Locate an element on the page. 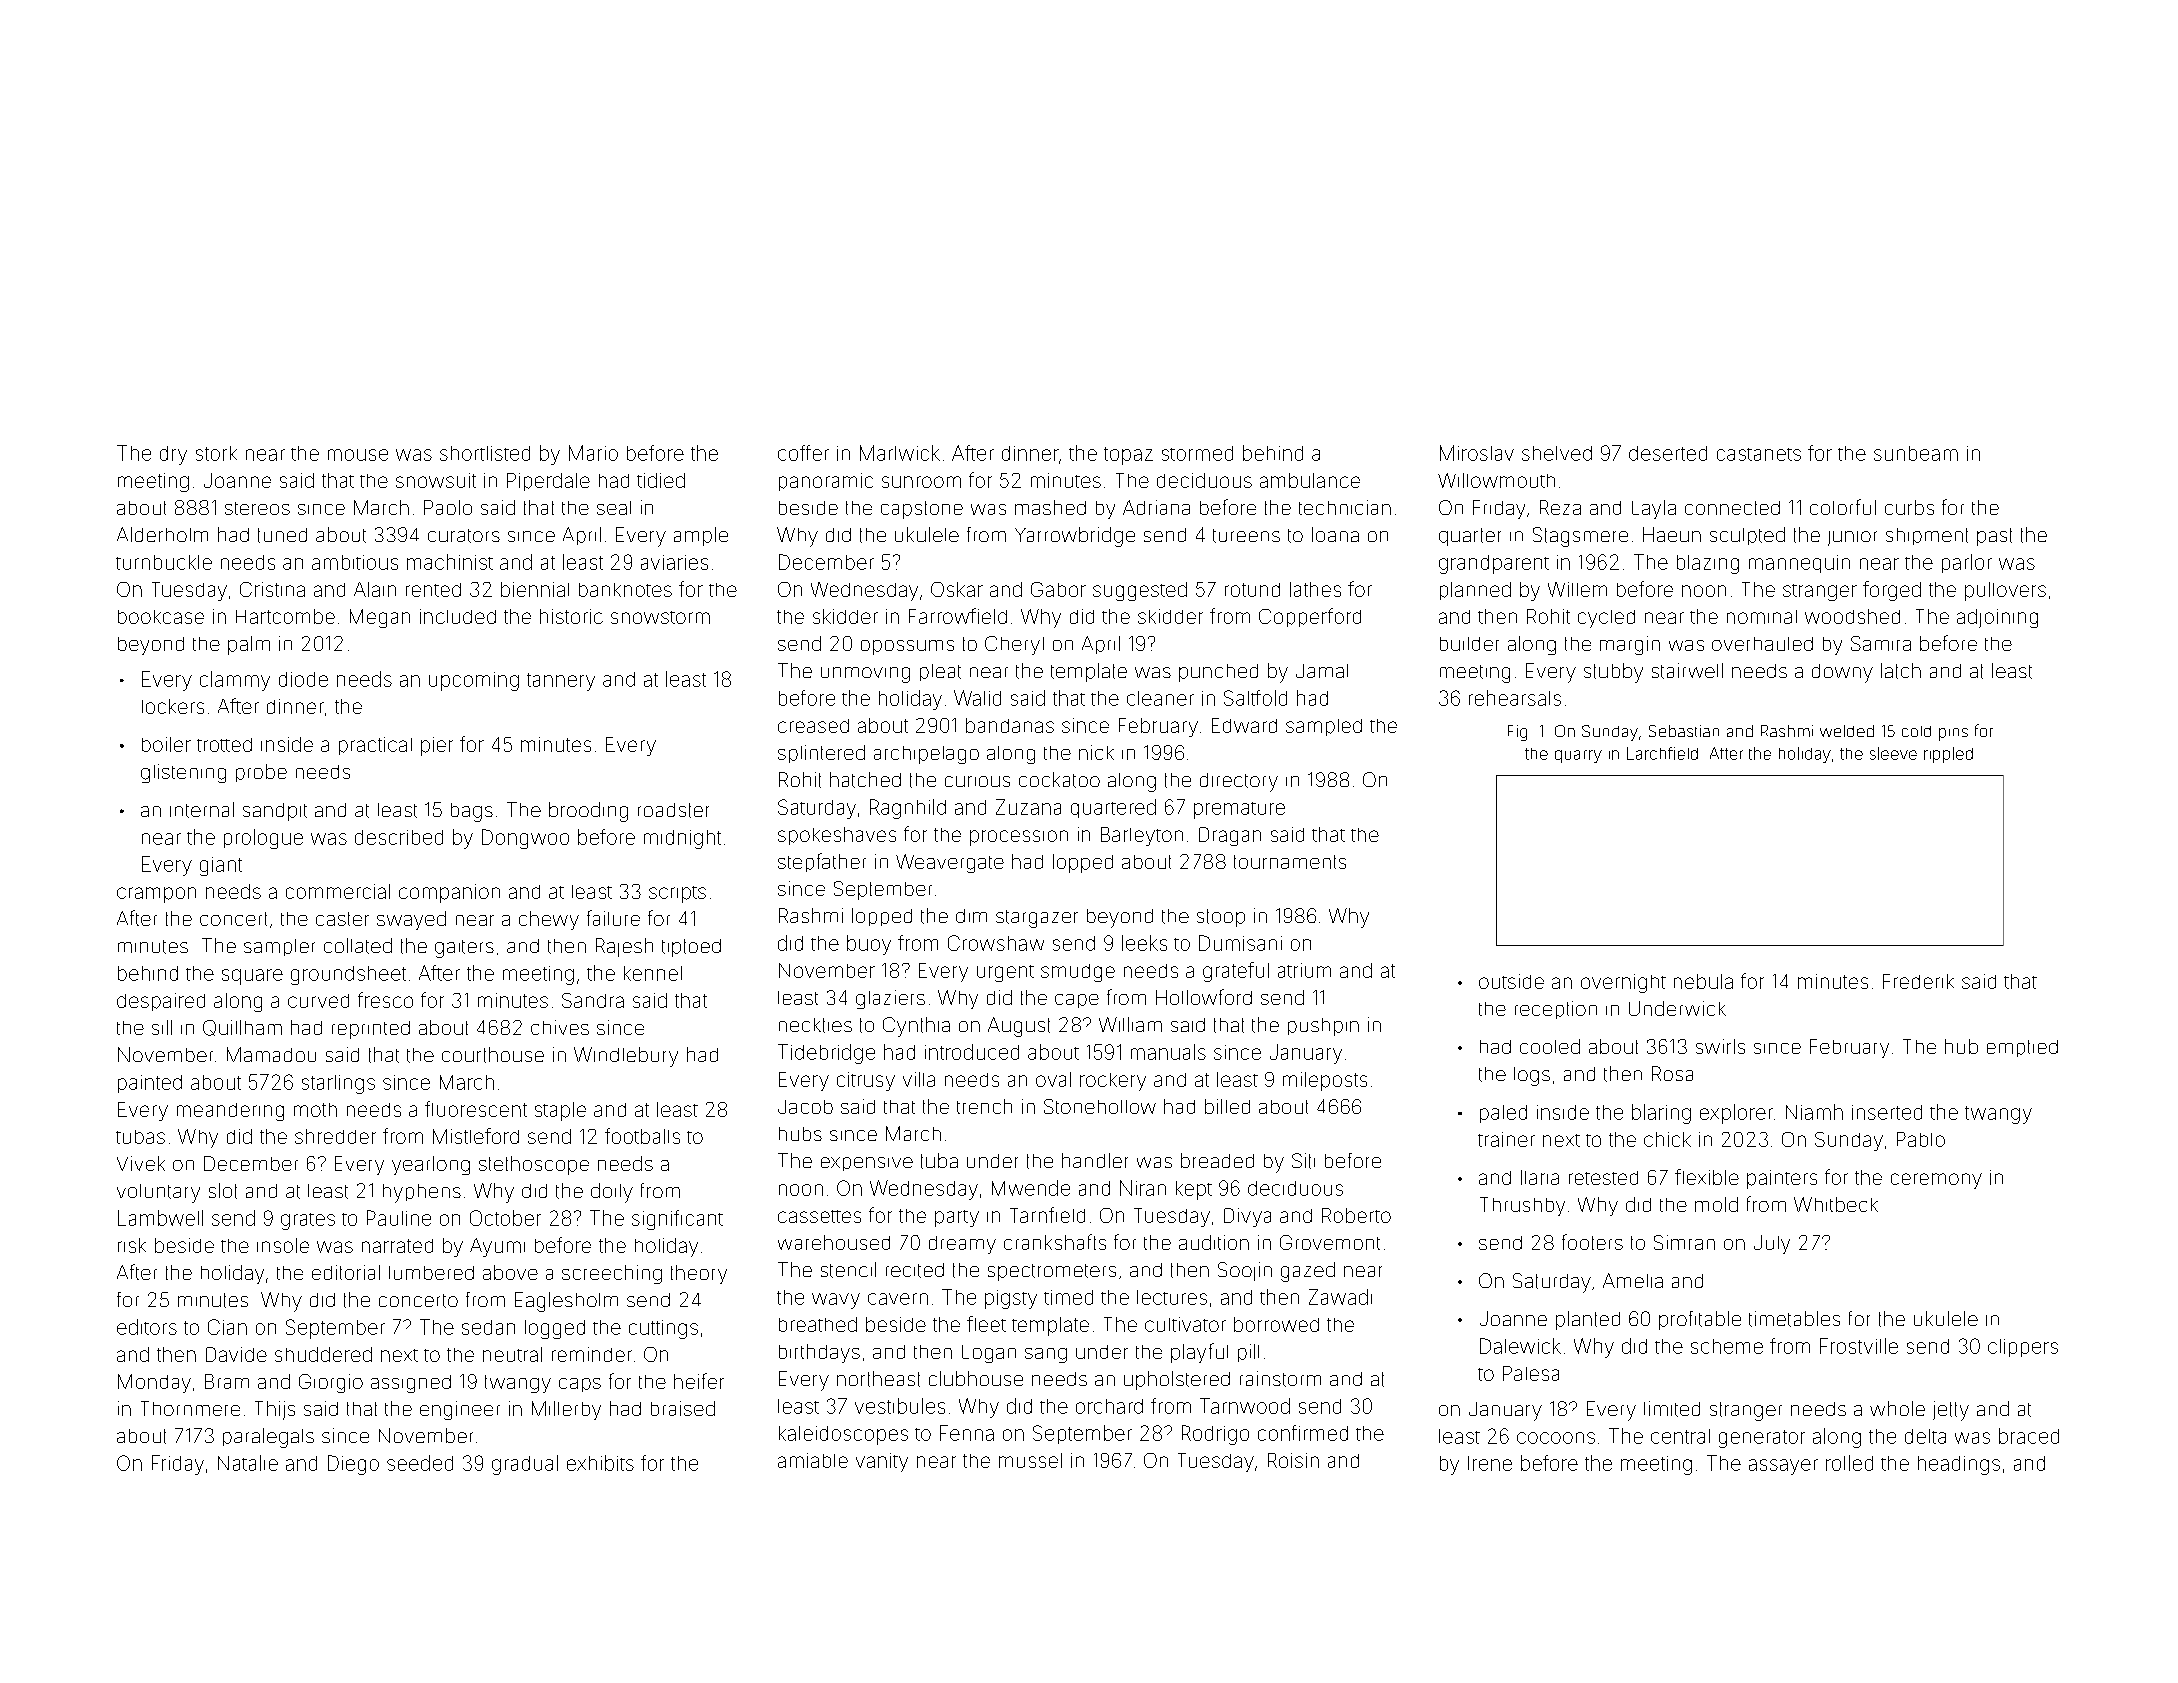 This page has height=1683, width=2178. assayer is located at coordinates (1783, 1467).
